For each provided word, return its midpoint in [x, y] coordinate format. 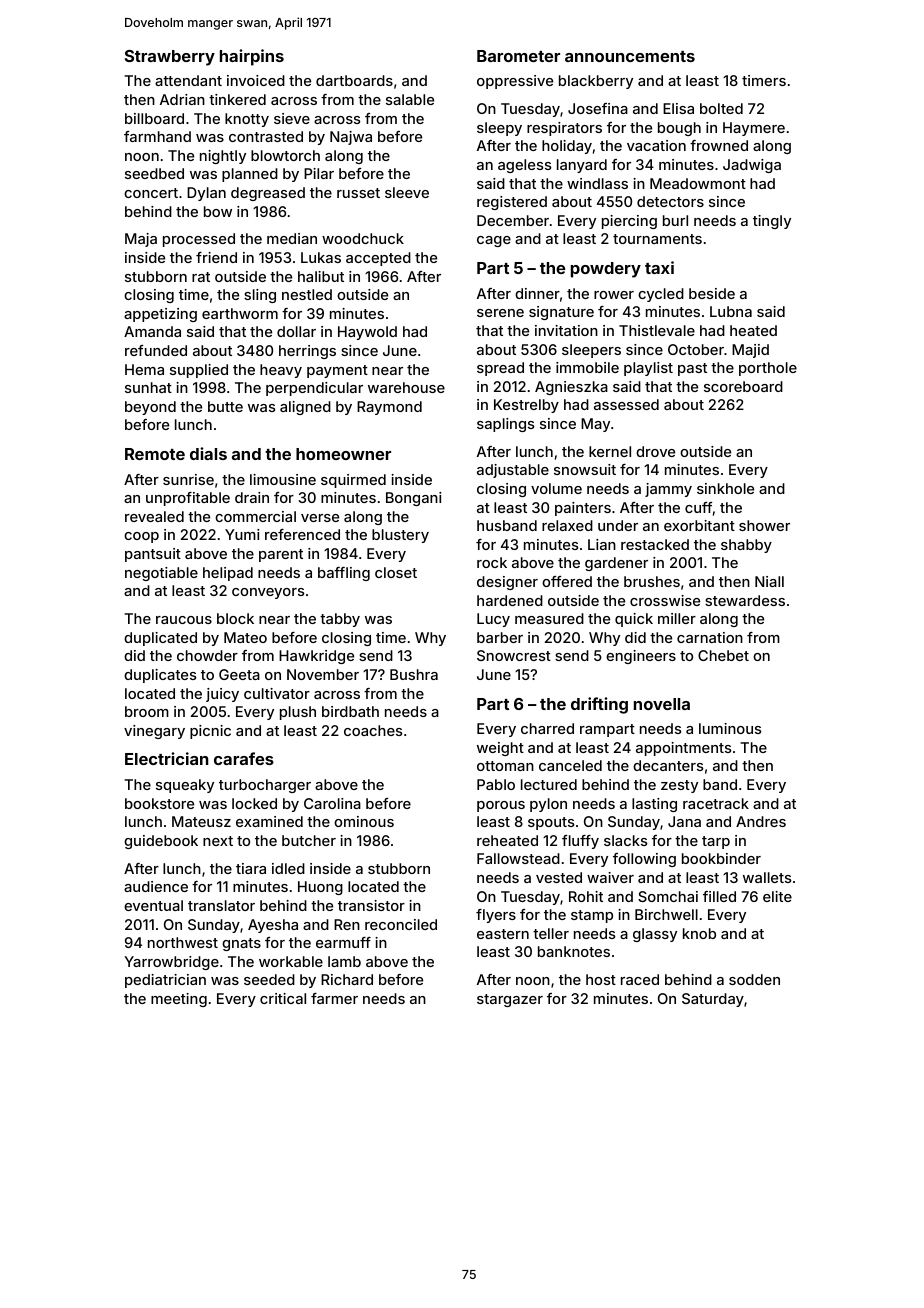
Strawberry [170, 58]
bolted [721, 108]
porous [501, 806]
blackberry [596, 82]
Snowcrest [514, 655]
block [235, 618]
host [601, 979]
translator [221, 905]
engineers [641, 657]
